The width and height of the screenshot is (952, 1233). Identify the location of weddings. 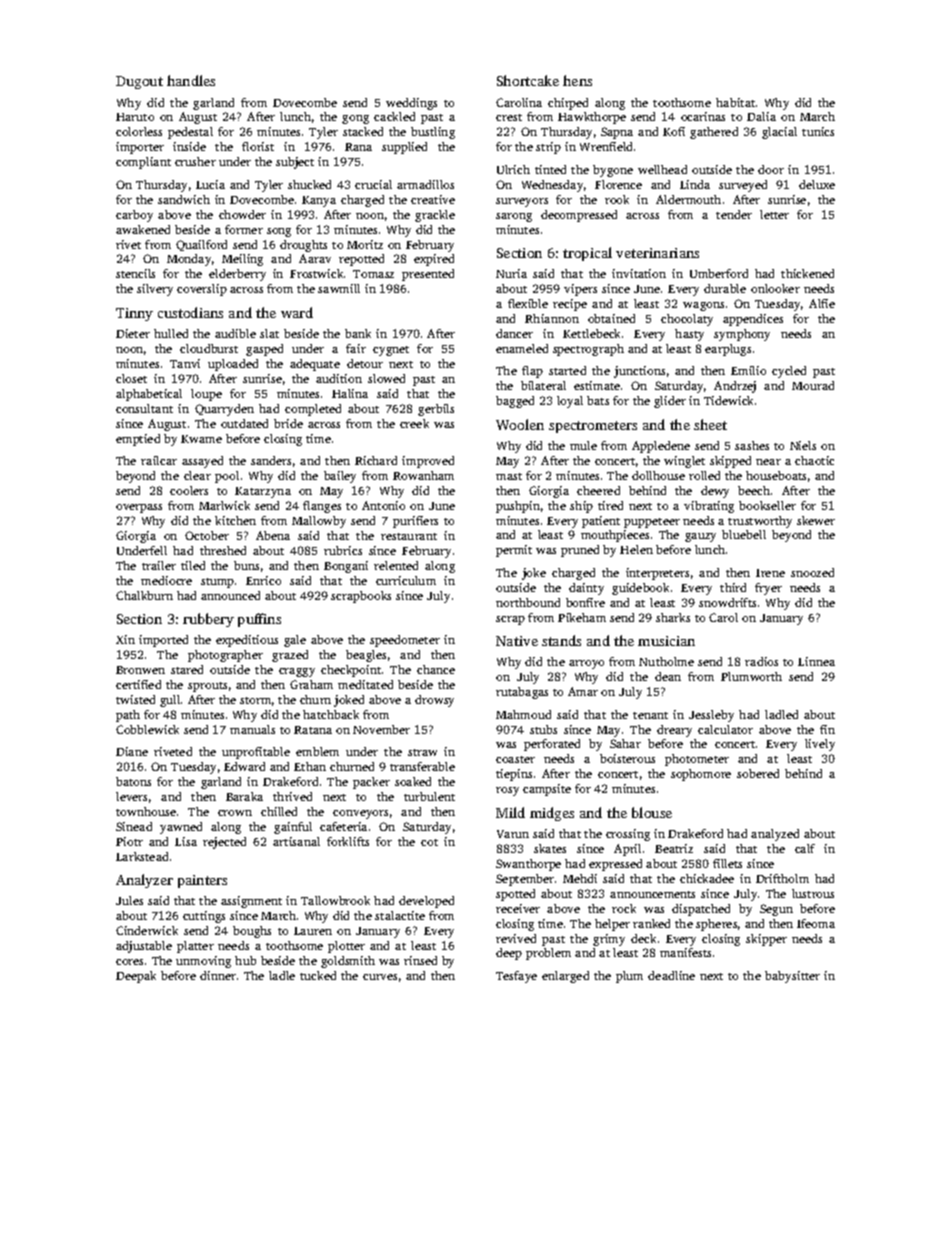
(411, 104).
